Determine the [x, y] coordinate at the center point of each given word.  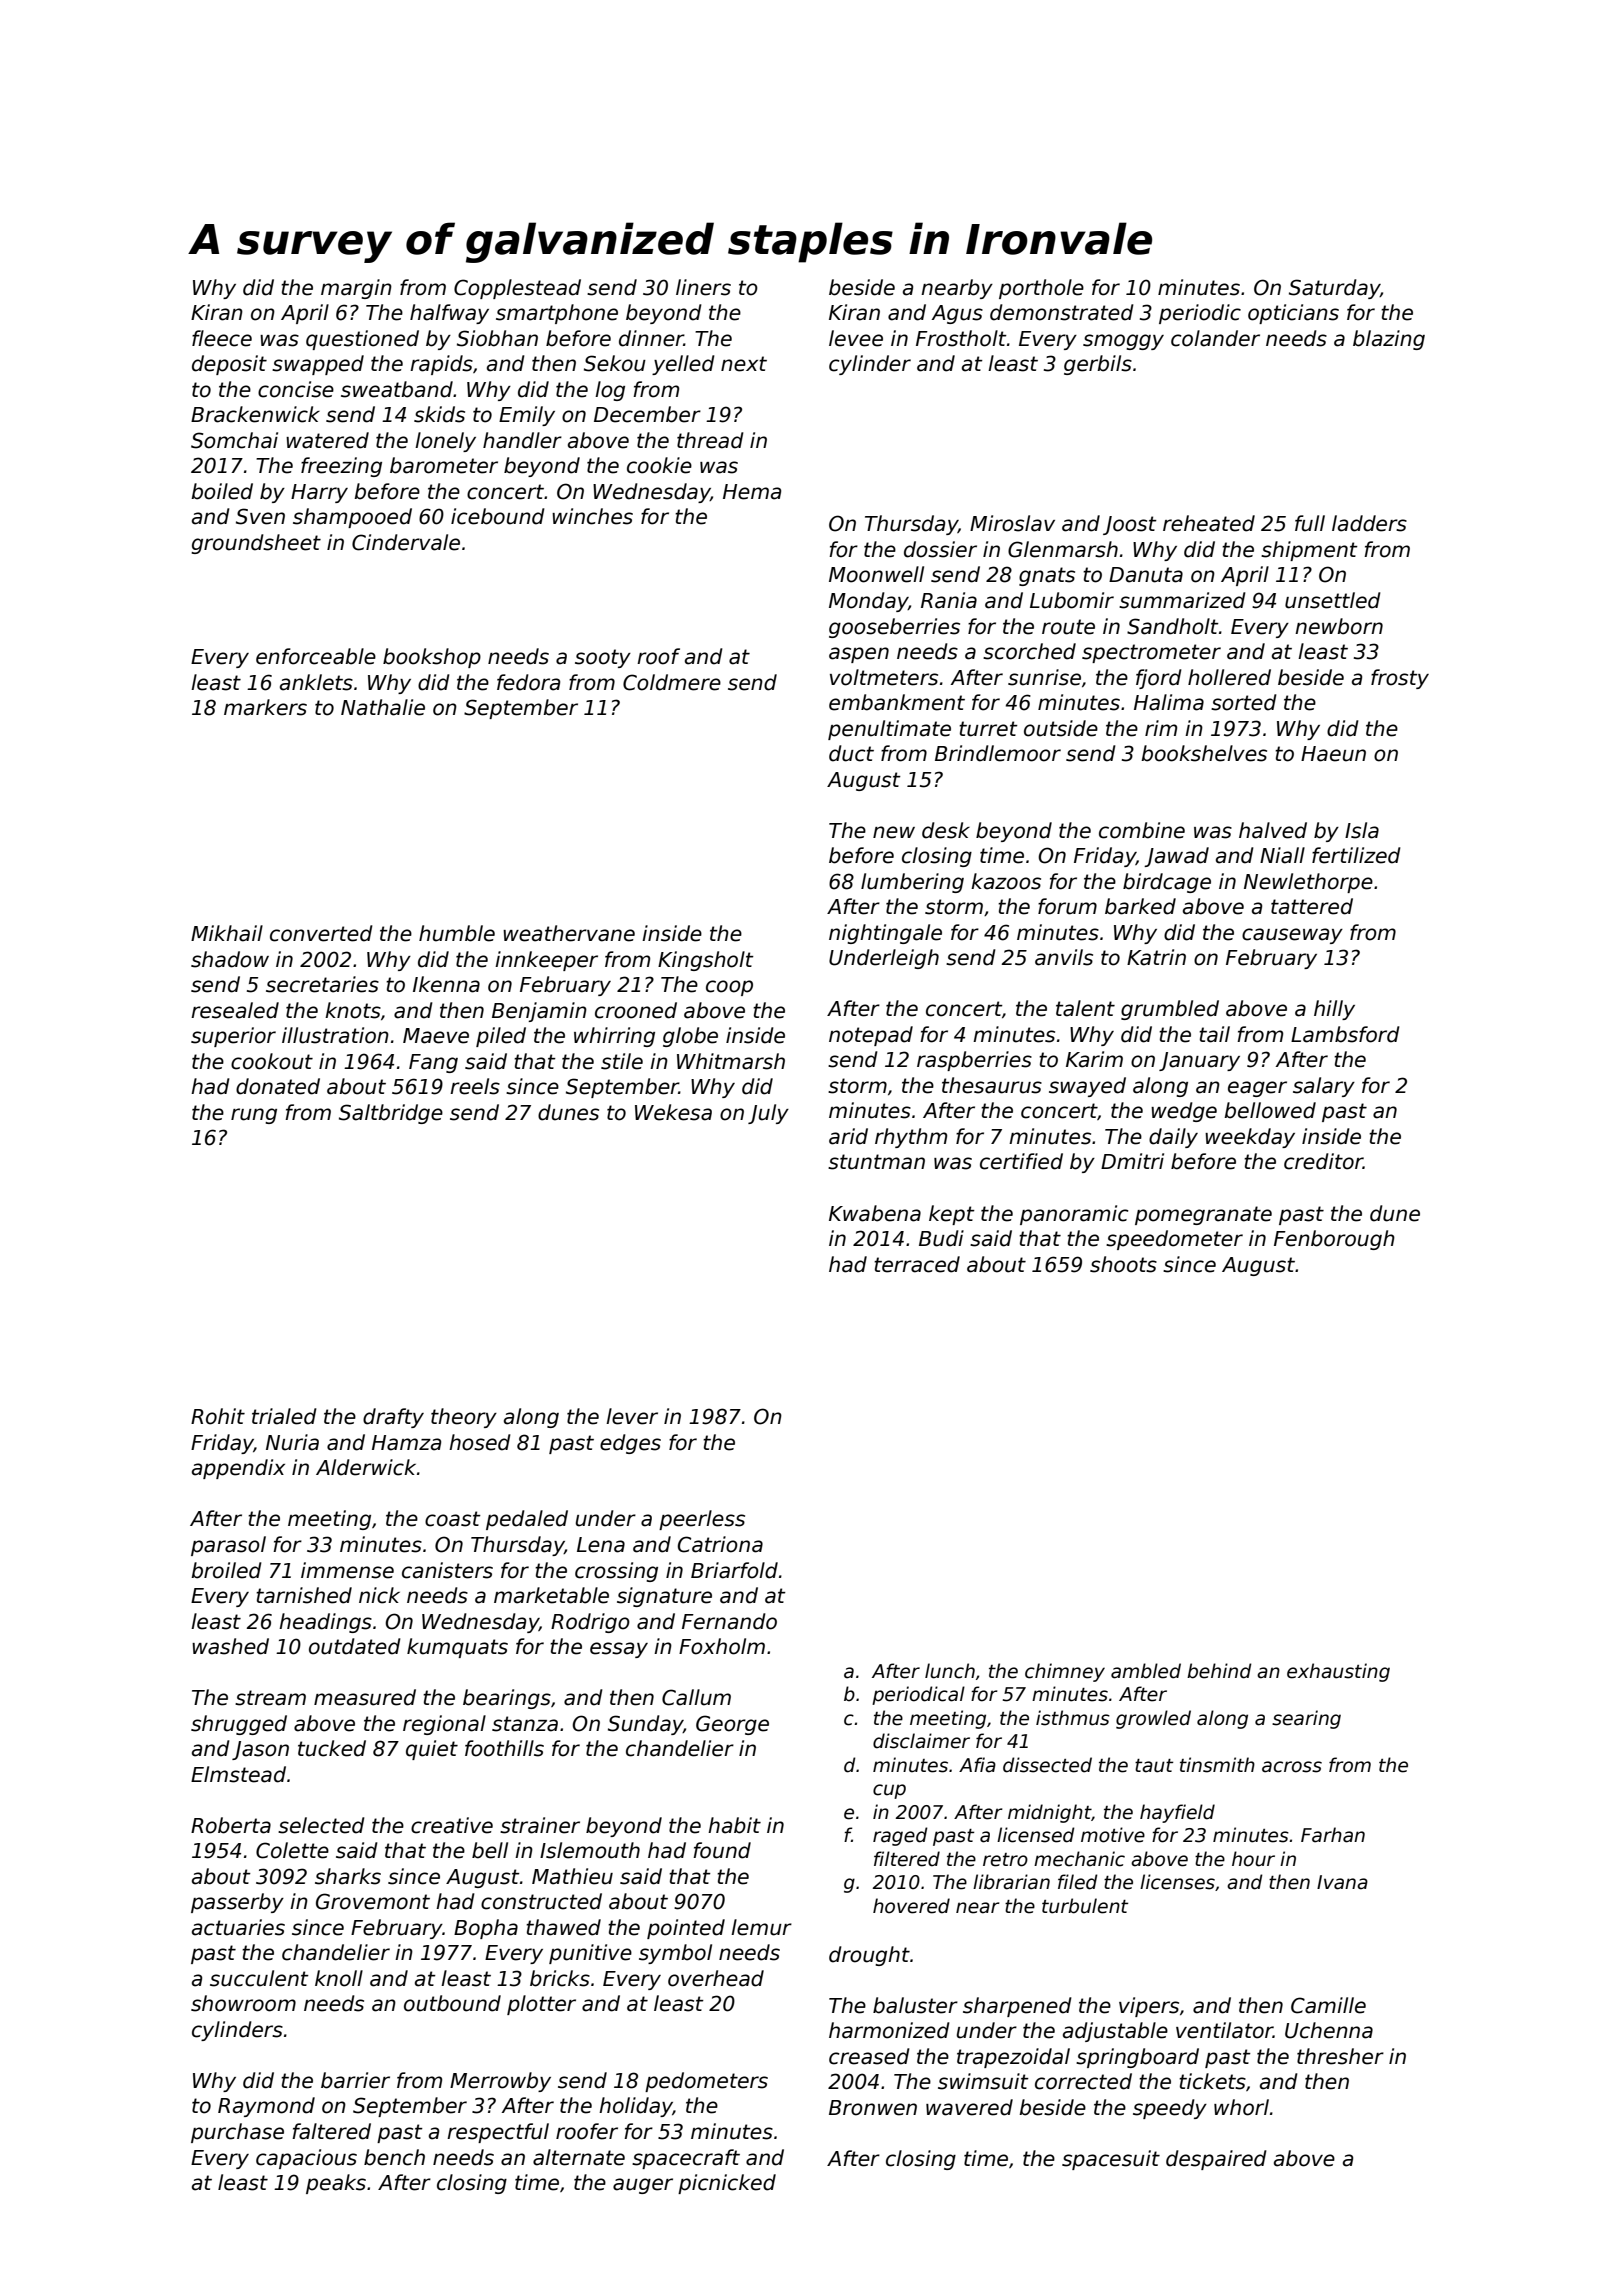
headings [325, 1623]
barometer [444, 465]
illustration [335, 1035]
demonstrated [1062, 312]
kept [952, 1215]
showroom [243, 2003]
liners [703, 287]
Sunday [645, 1725]
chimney [1065, 1672]
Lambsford [1345, 1034]
